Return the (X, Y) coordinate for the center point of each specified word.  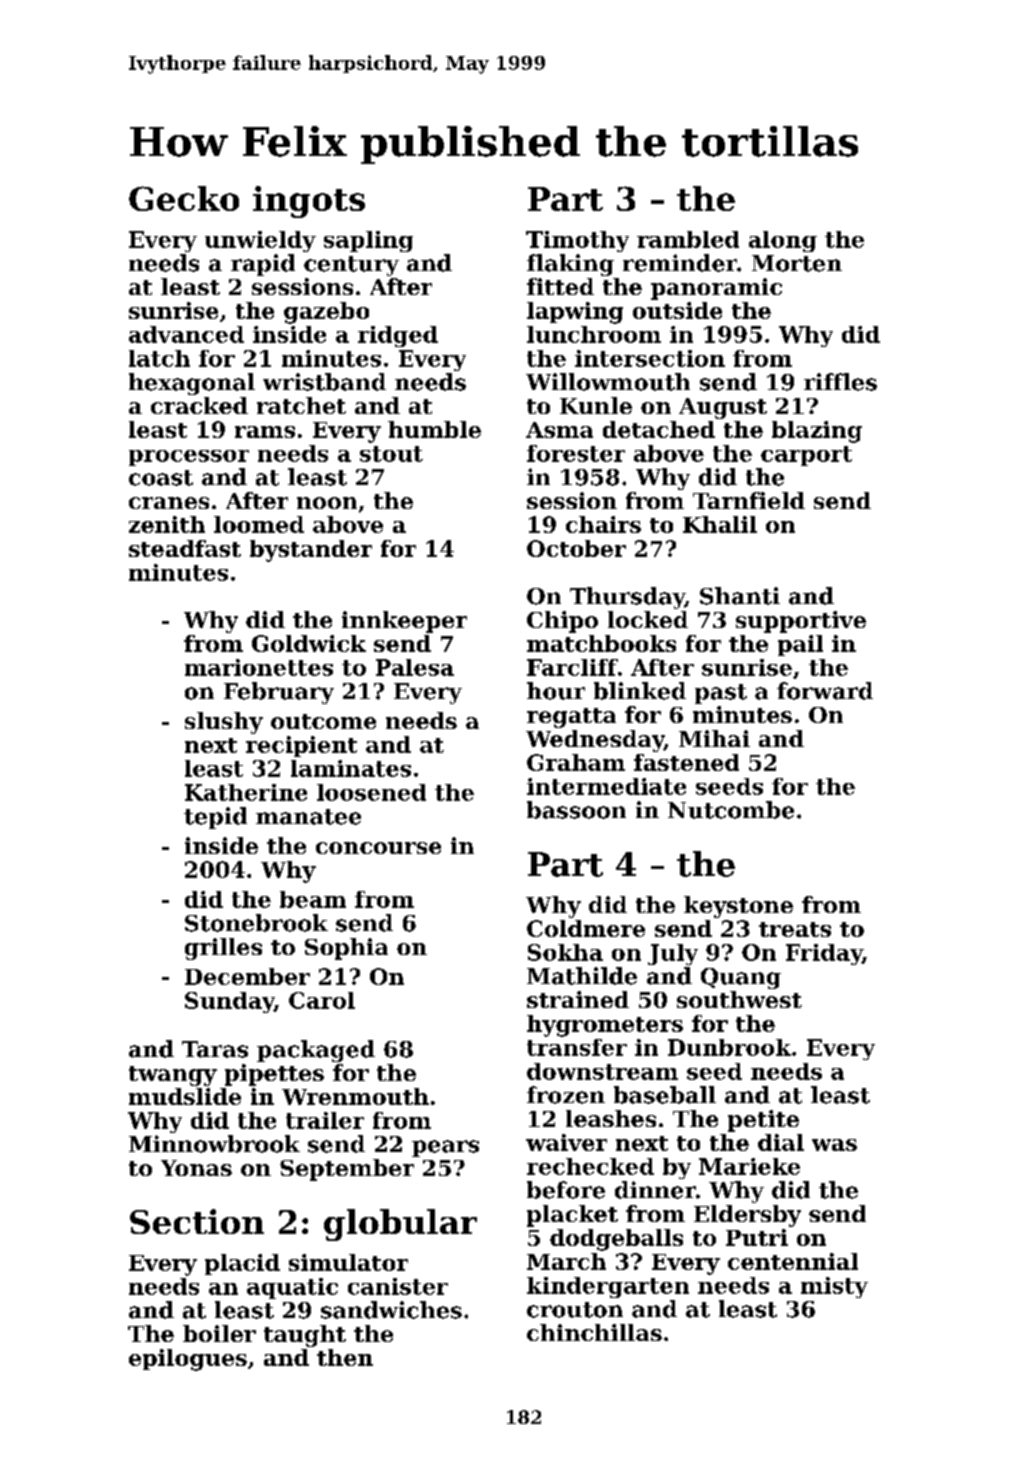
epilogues (188, 1360)
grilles (223, 949)
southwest (739, 999)
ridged (398, 336)
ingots (309, 202)
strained (578, 999)
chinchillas (594, 1332)
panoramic (716, 289)
